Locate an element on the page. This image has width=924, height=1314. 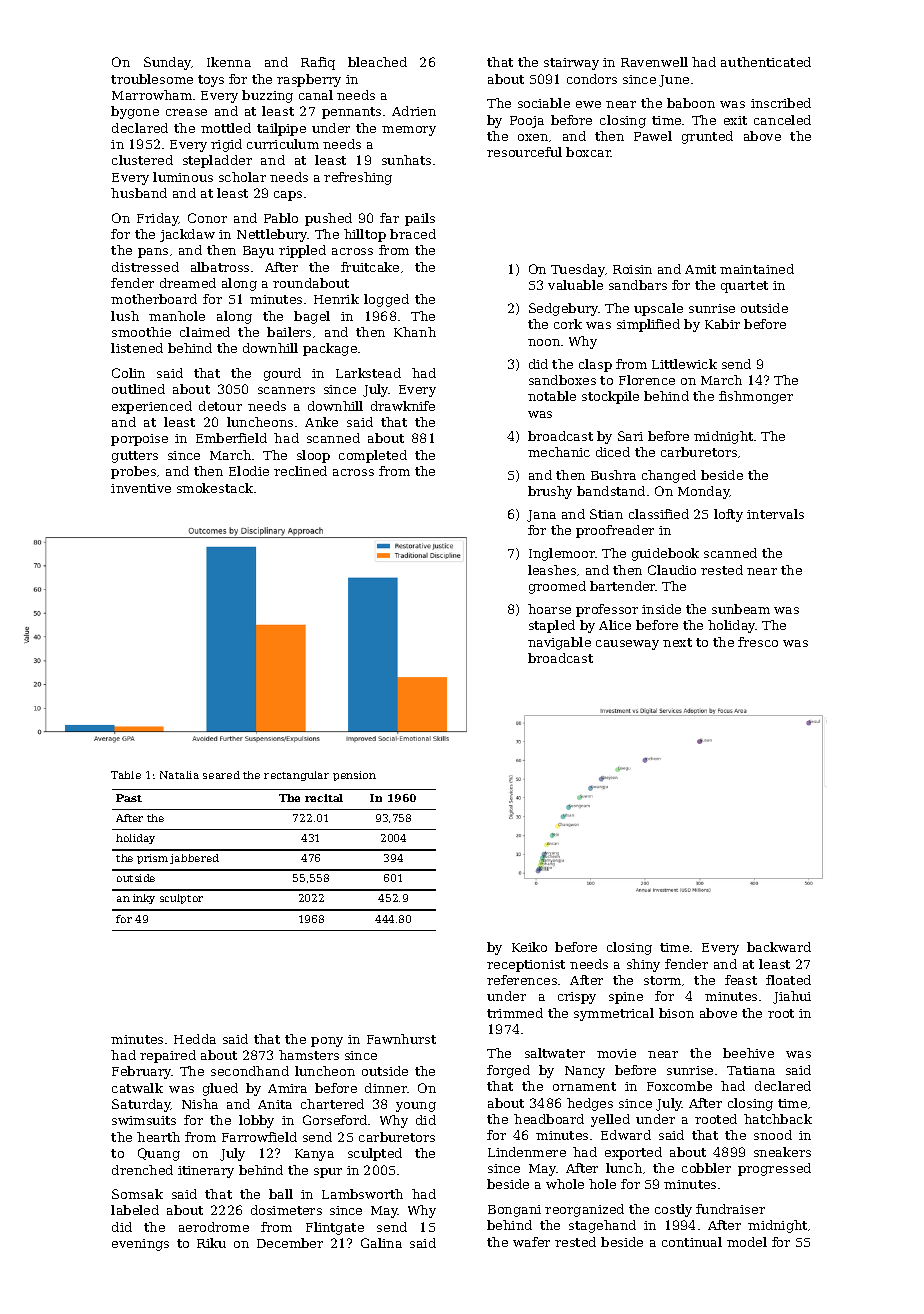
stairway is located at coordinates (571, 64).
